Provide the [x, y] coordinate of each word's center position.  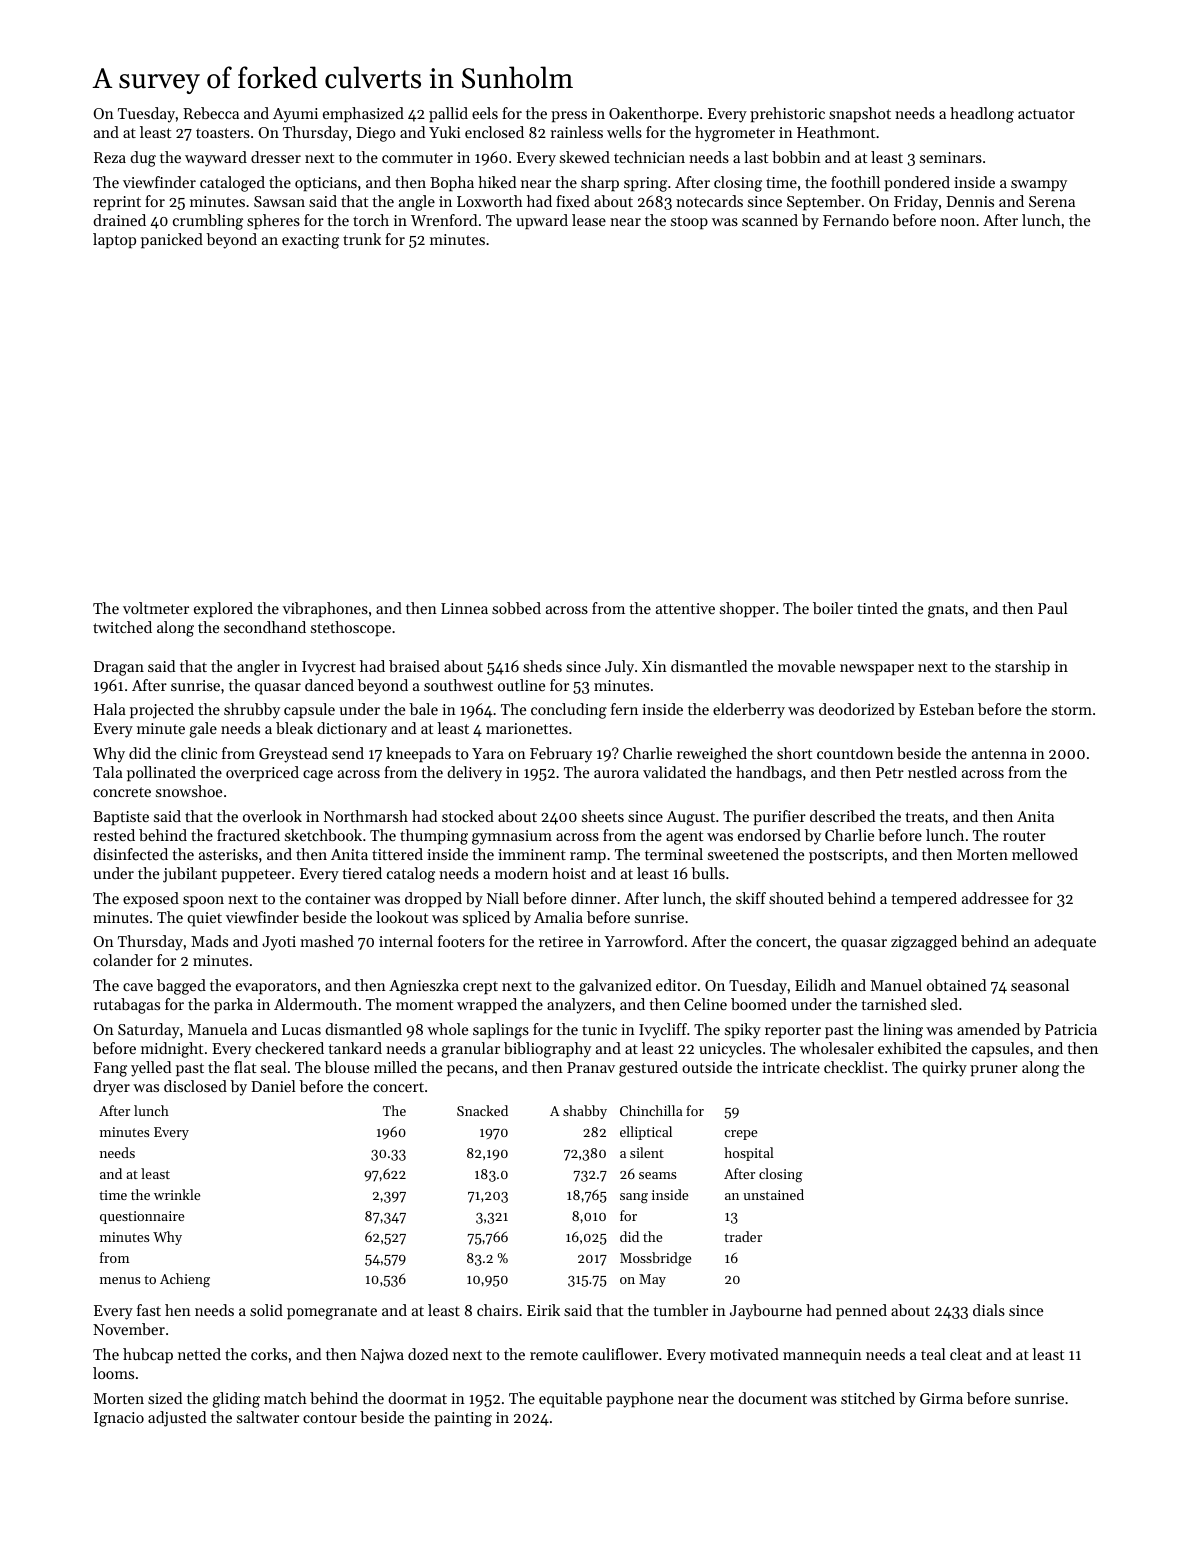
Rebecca [211, 113]
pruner [994, 1071]
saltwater [268, 1417]
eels [485, 113]
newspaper [877, 670]
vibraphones [325, 610]
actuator [1046, 114]
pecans [470, 1071]
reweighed [712, 755]
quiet [204, 919]
